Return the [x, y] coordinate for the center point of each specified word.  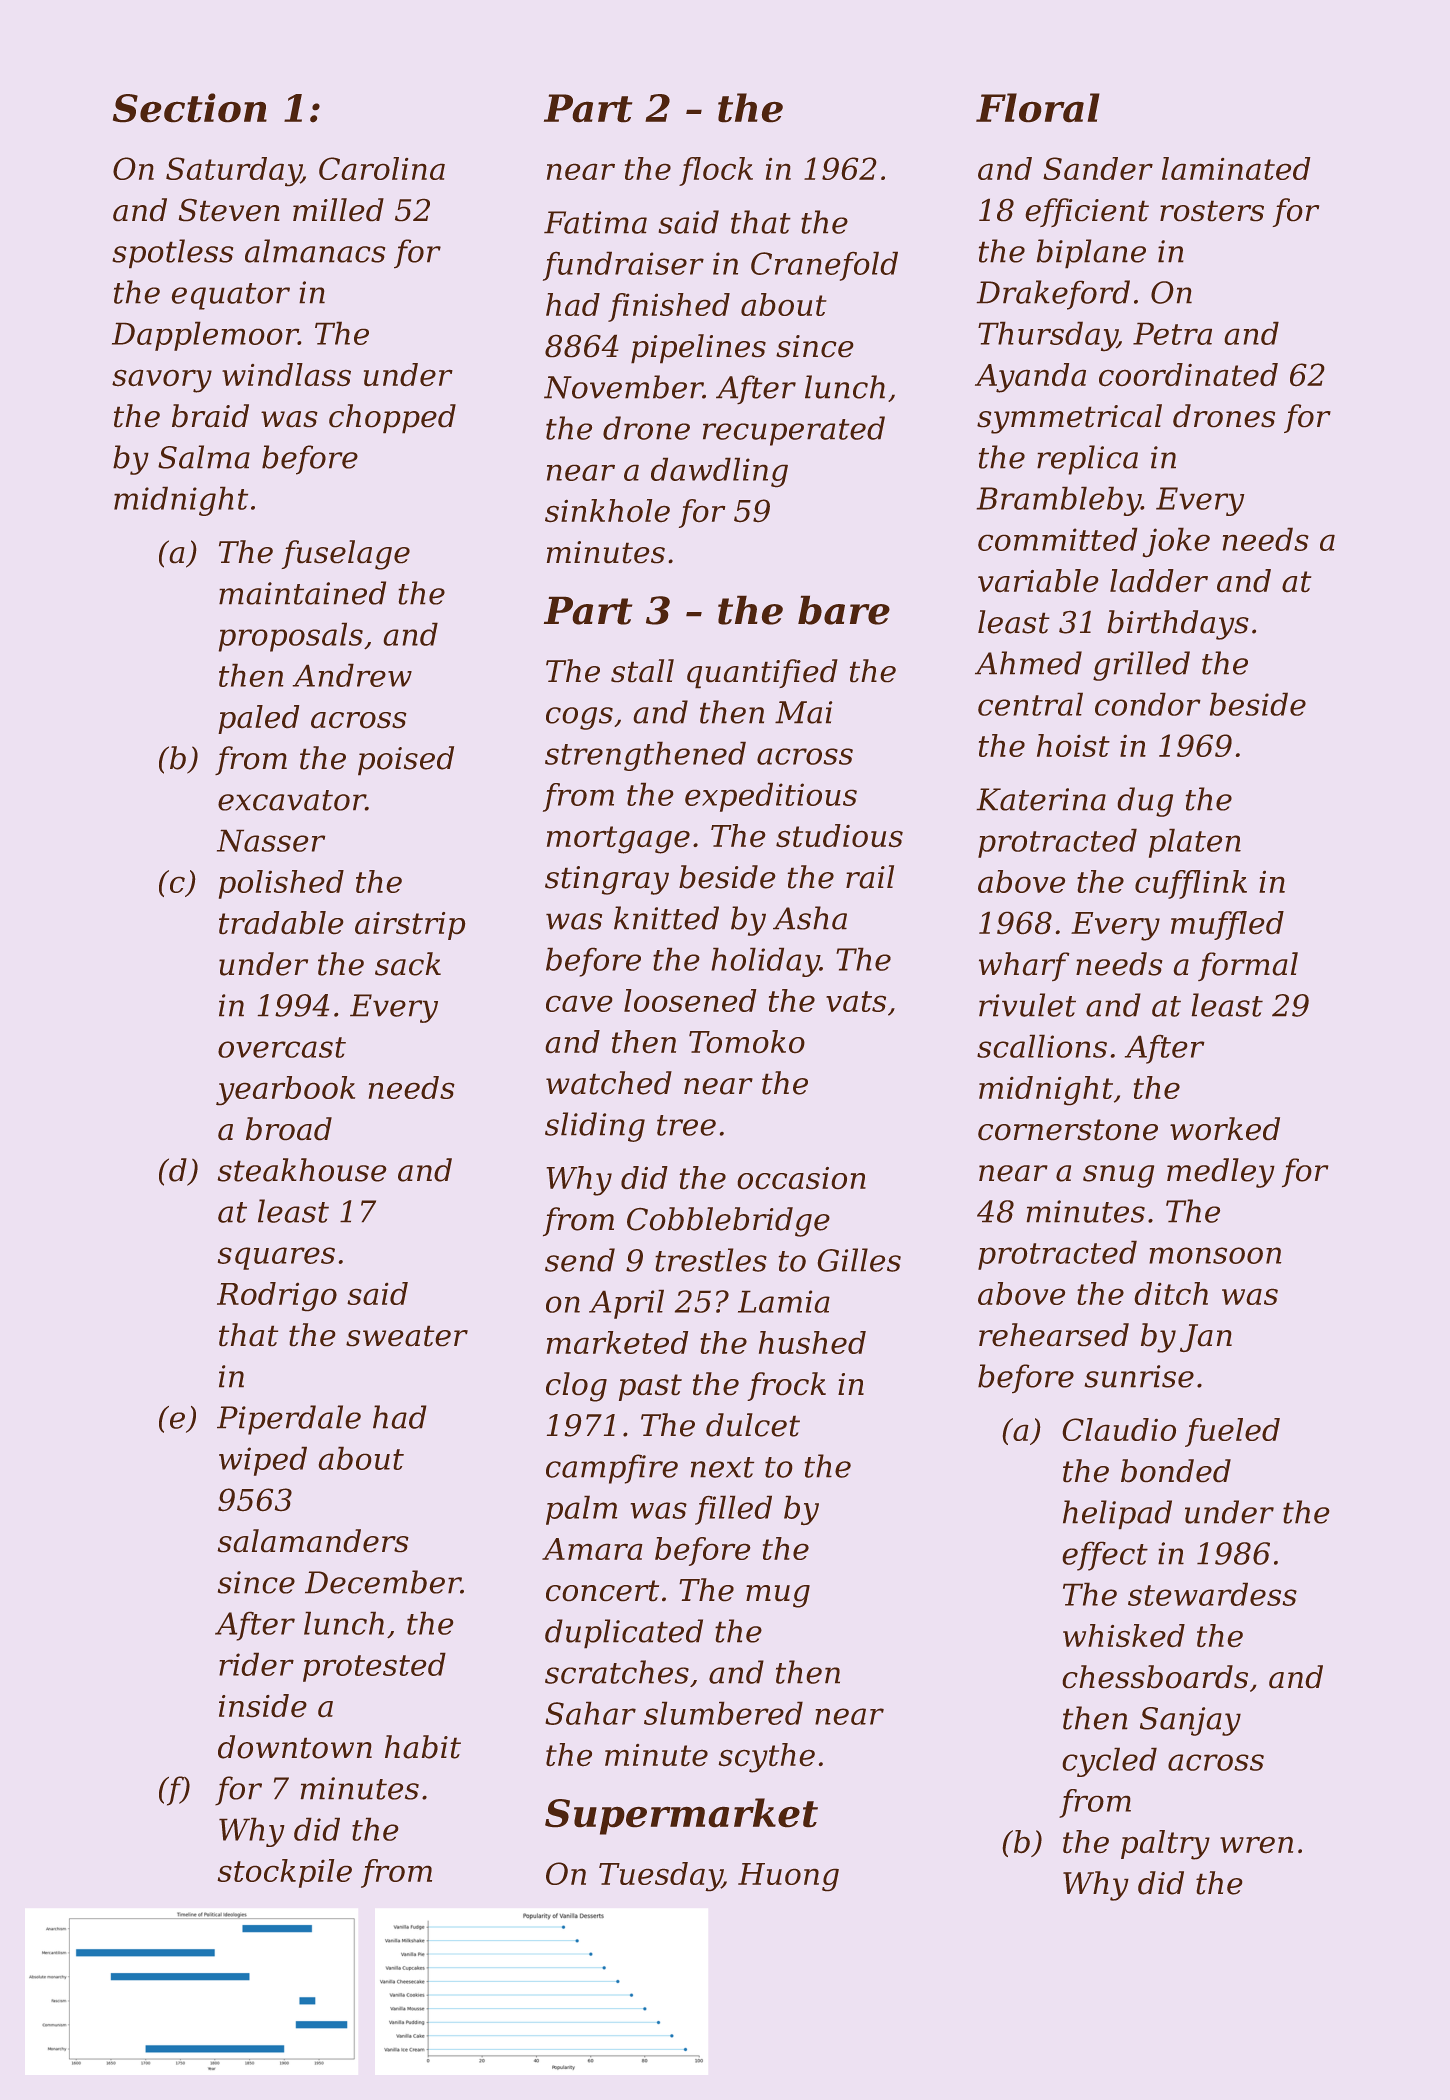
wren [1256, 1845]
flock [716, 171]
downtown [295, 1747]
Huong [788, 1877]
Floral [1038, 107]
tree [686, 1125]
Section [190, 107]
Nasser [271, 841]
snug [1118, 1176]
